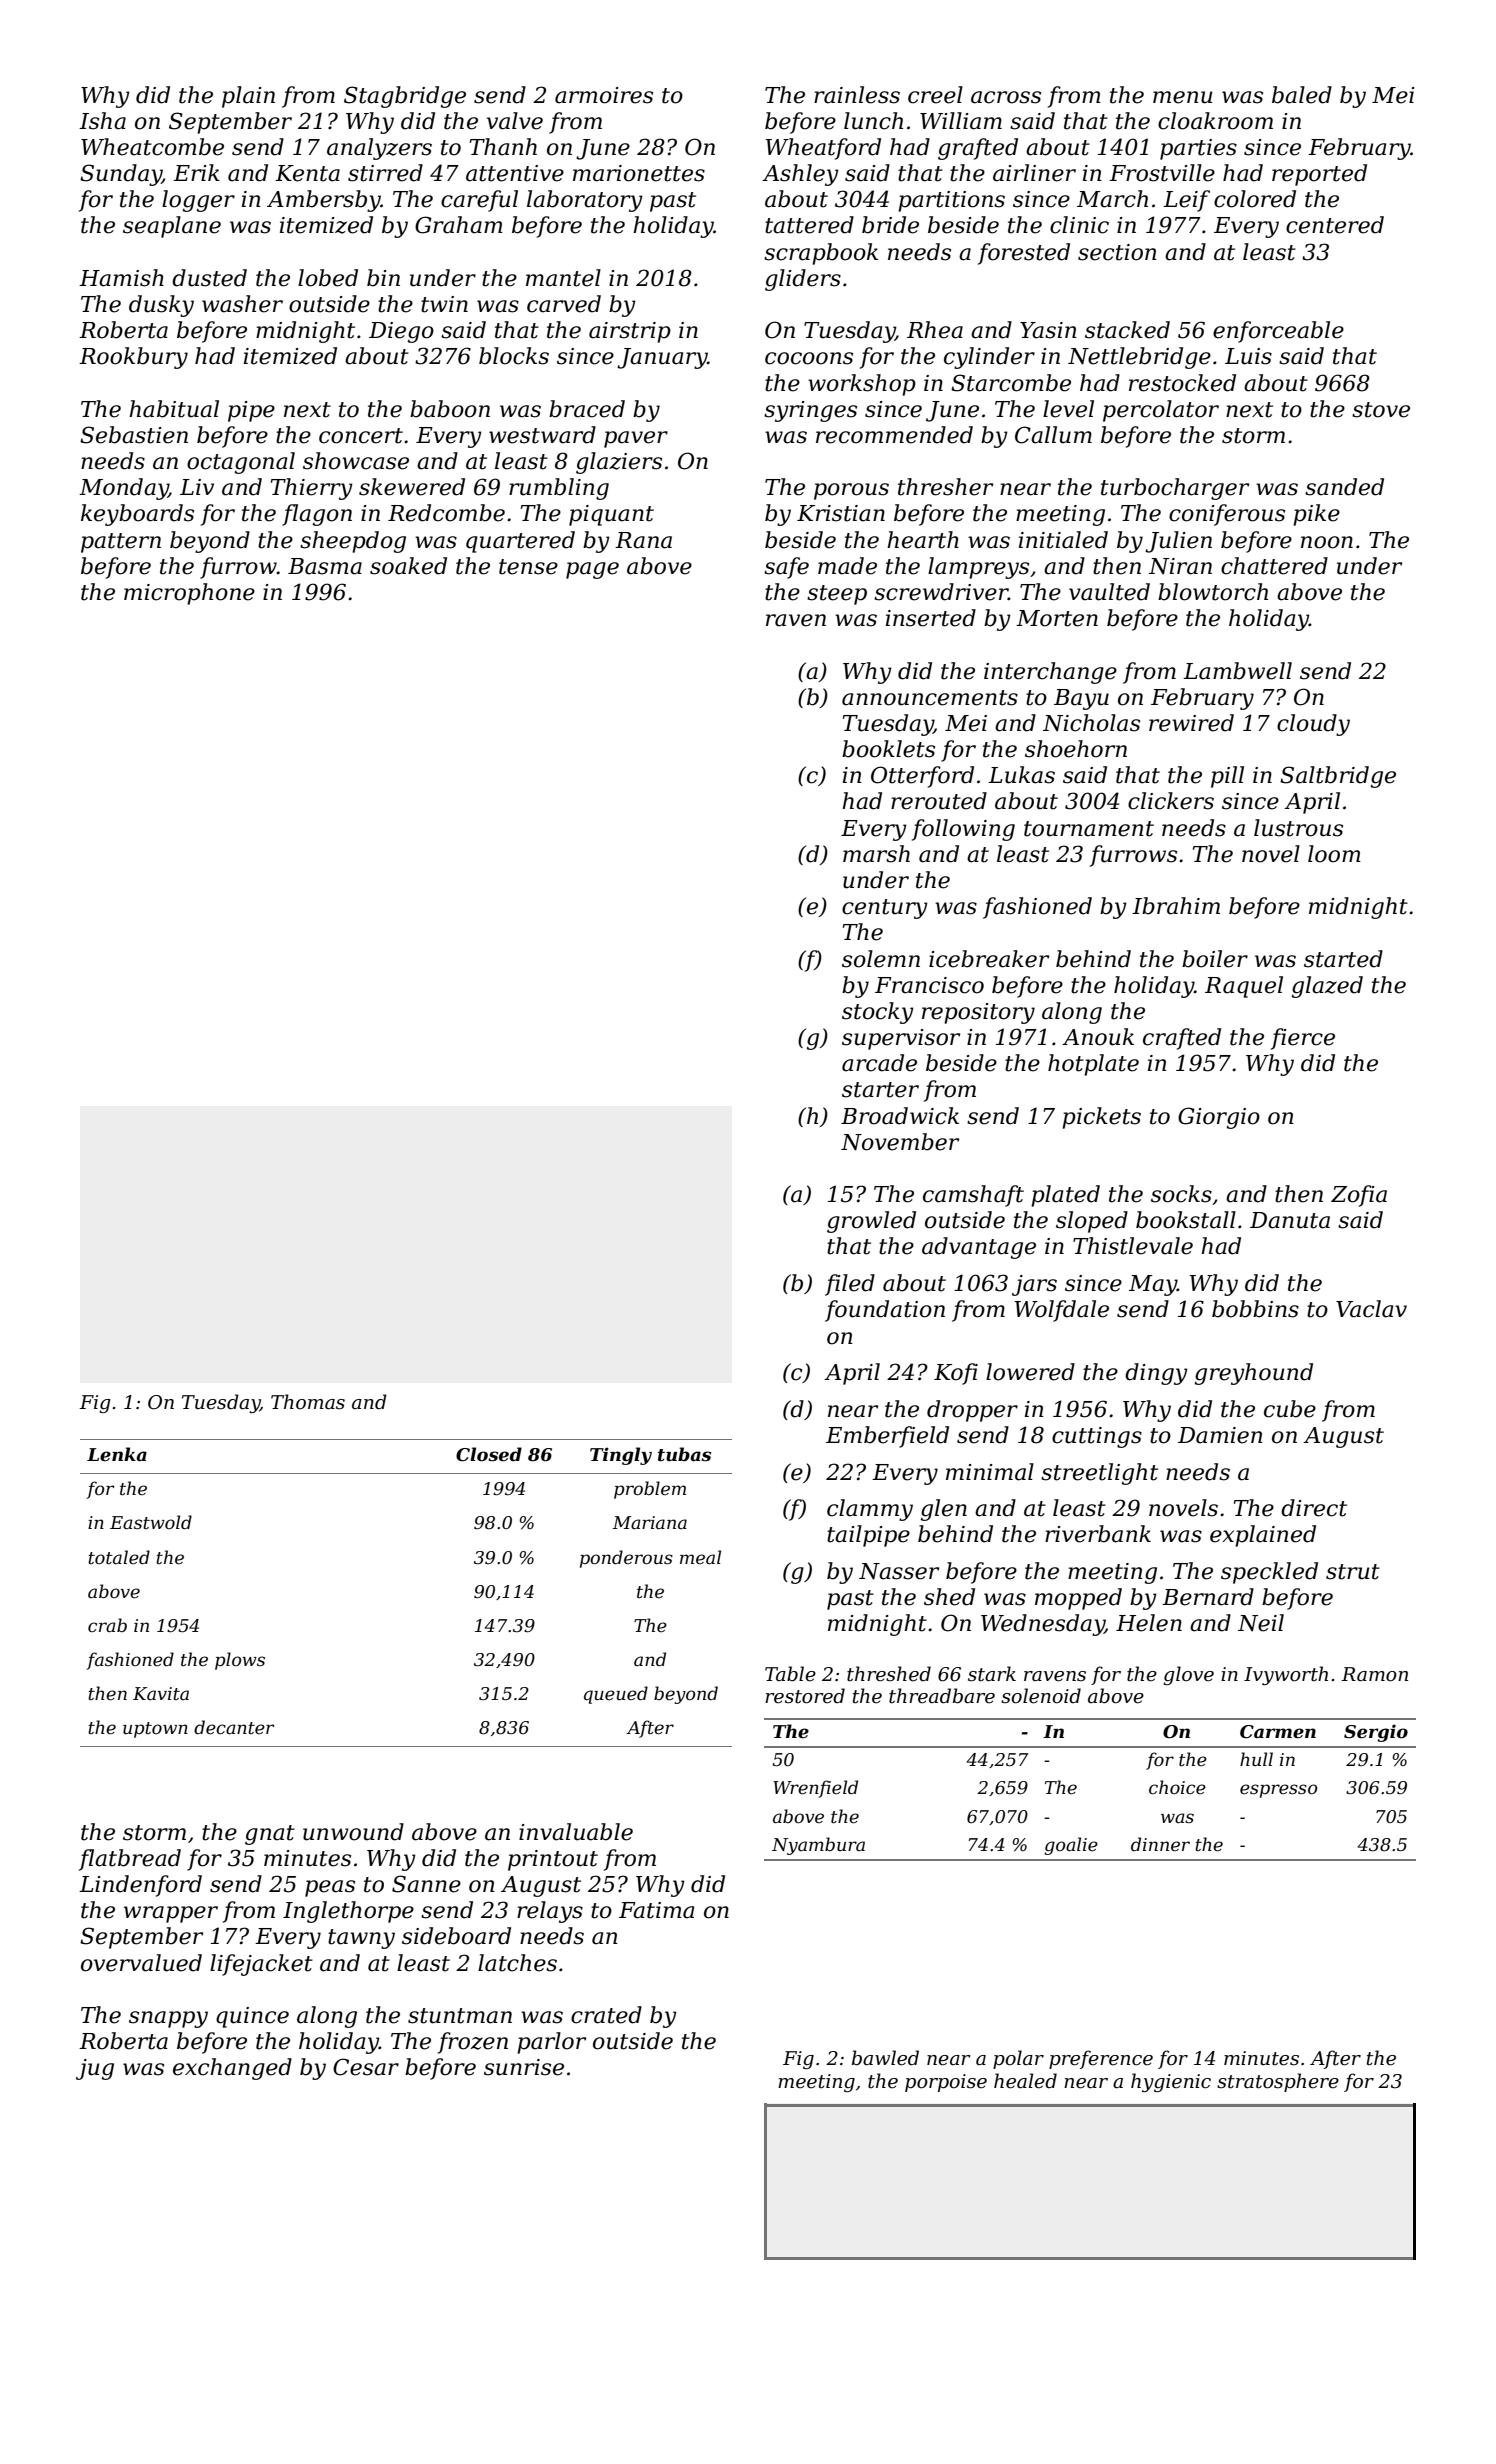 The width and height of the image is (1496, 2464). Describe the element at coordinates (1302, 95) in the image. I see `baled` at that location.
